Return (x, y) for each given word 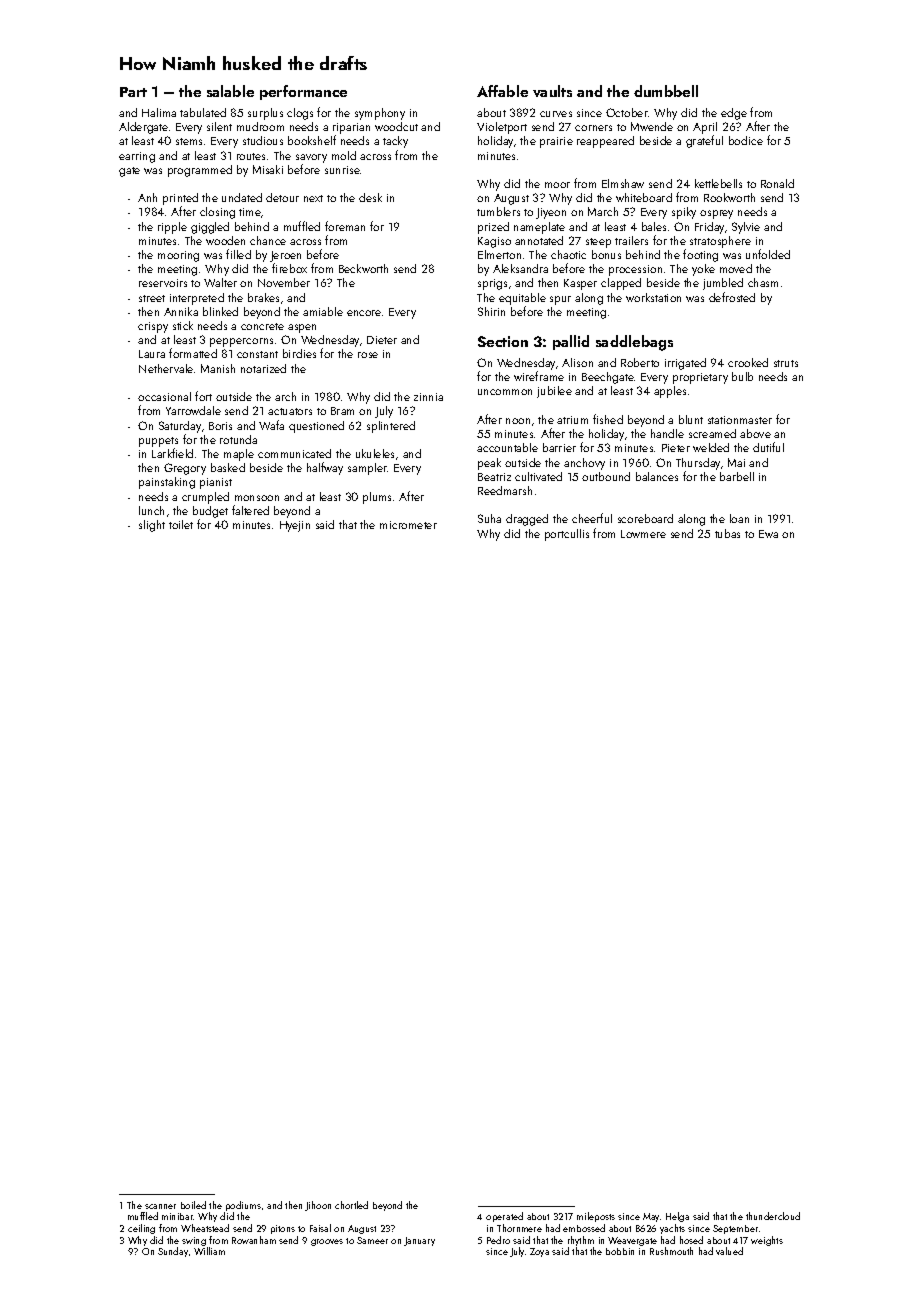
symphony (380, 114)
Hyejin (295, 526)
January (419, 1241)
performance (303, 92)
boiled (193, 1205)
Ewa (768, 534)
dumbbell (666, 91)
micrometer (408, 525)
